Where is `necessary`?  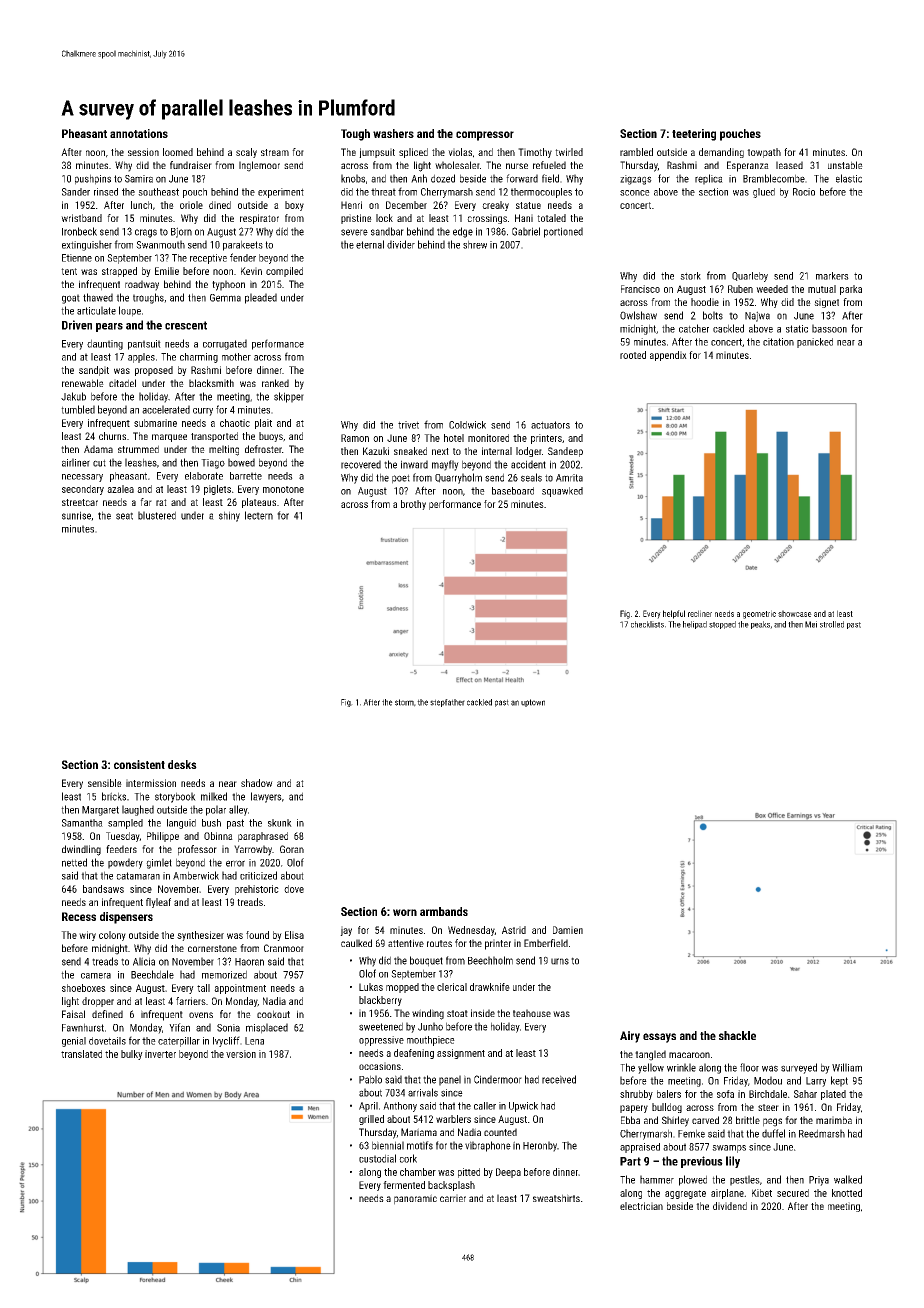 necessary is located at coordinates (82, 478).
